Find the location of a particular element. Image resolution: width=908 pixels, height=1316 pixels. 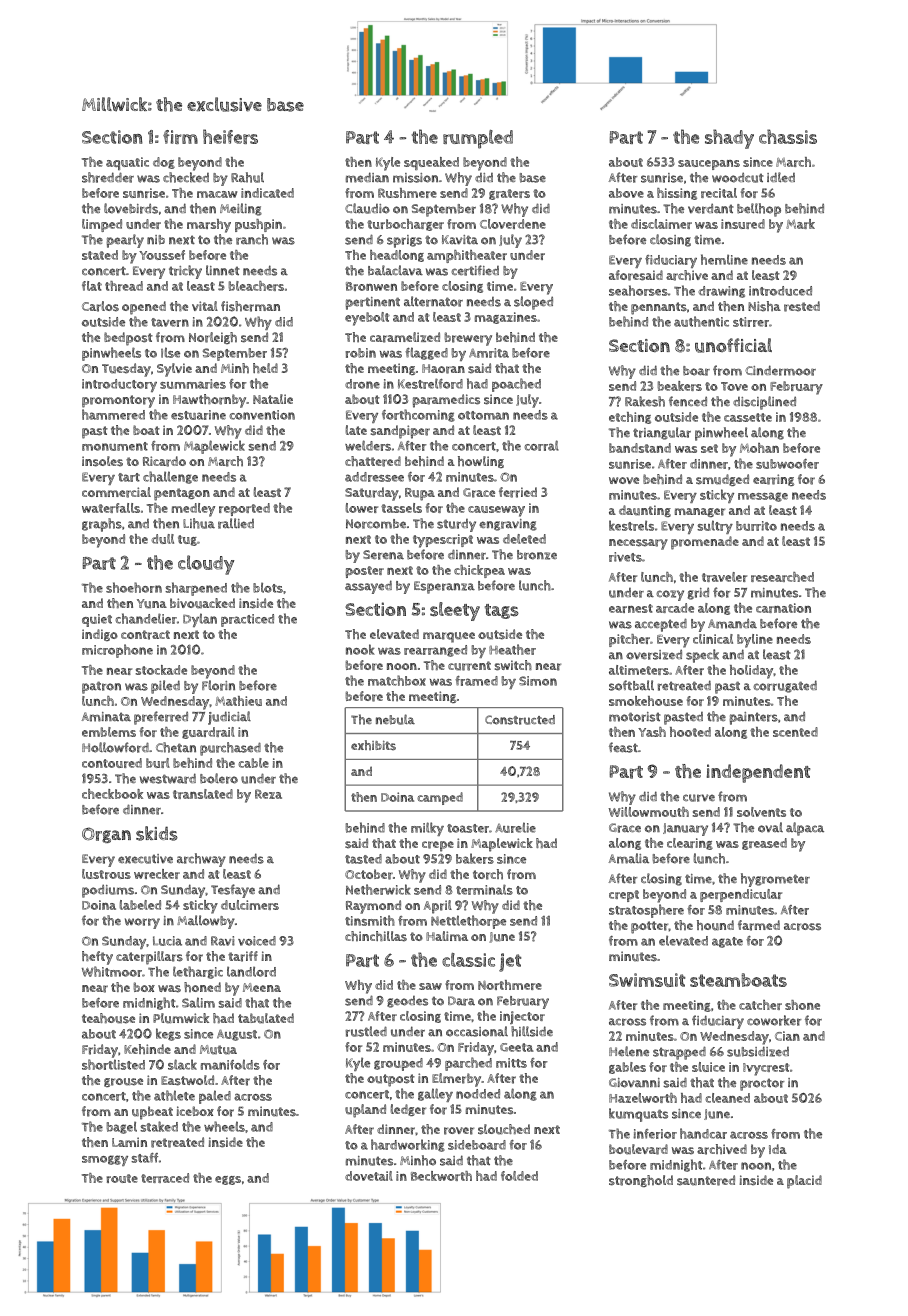

exhibits is located at coordinates (373, 745).
